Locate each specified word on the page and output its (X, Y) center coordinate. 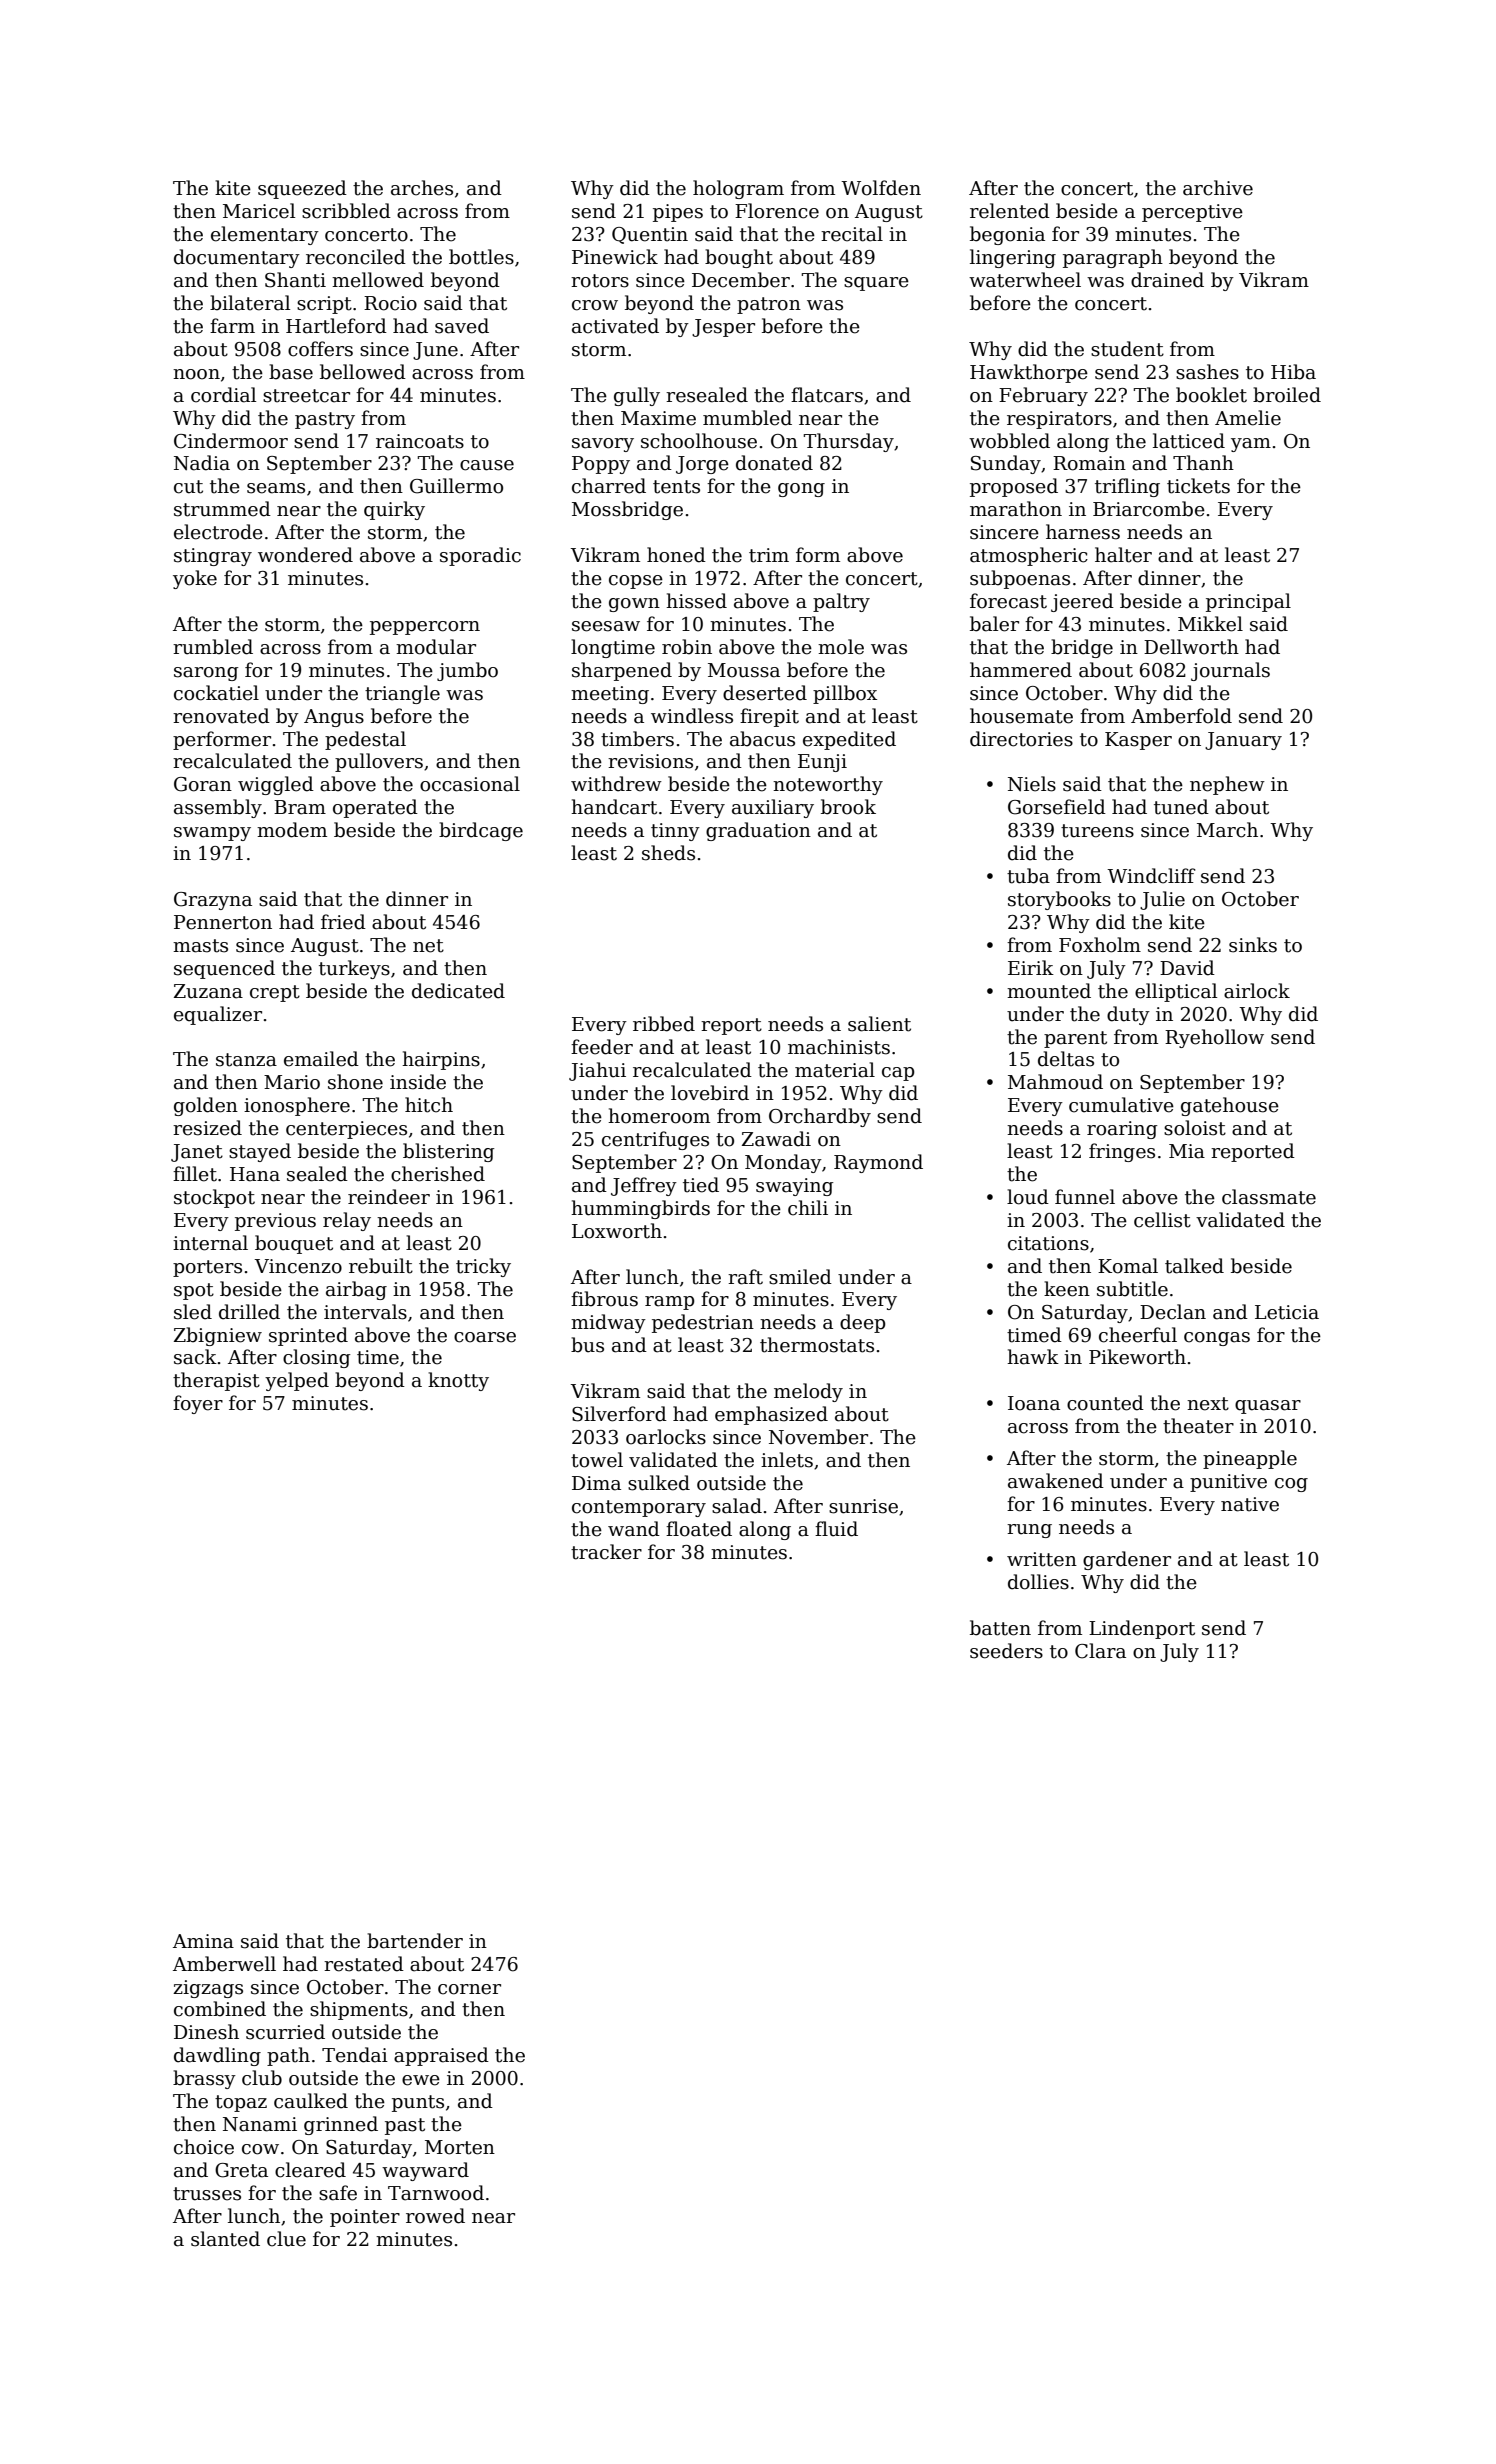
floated (699, 1529)
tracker (606, 1552)
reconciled (356, 257)
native (1250, 1504)
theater (1198, 1426)
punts (418, 2103)
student (1127, 349)
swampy (212, 834)
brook (848, 807)
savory (603, 445)
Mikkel (1210, 624)
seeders (1006, 1651)
